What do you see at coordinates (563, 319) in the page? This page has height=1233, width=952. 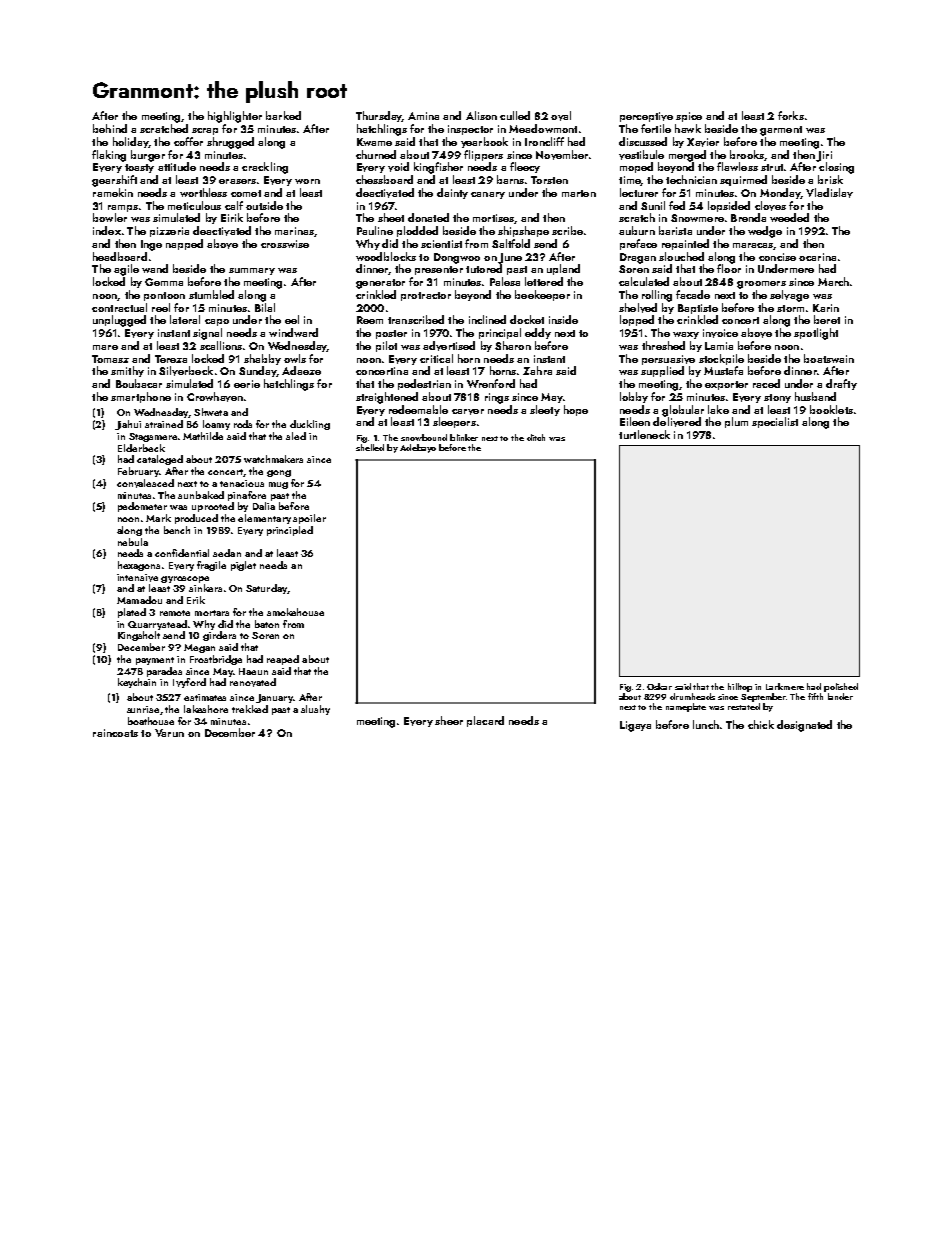 I see `inside` at bounding box center [563, 319].
